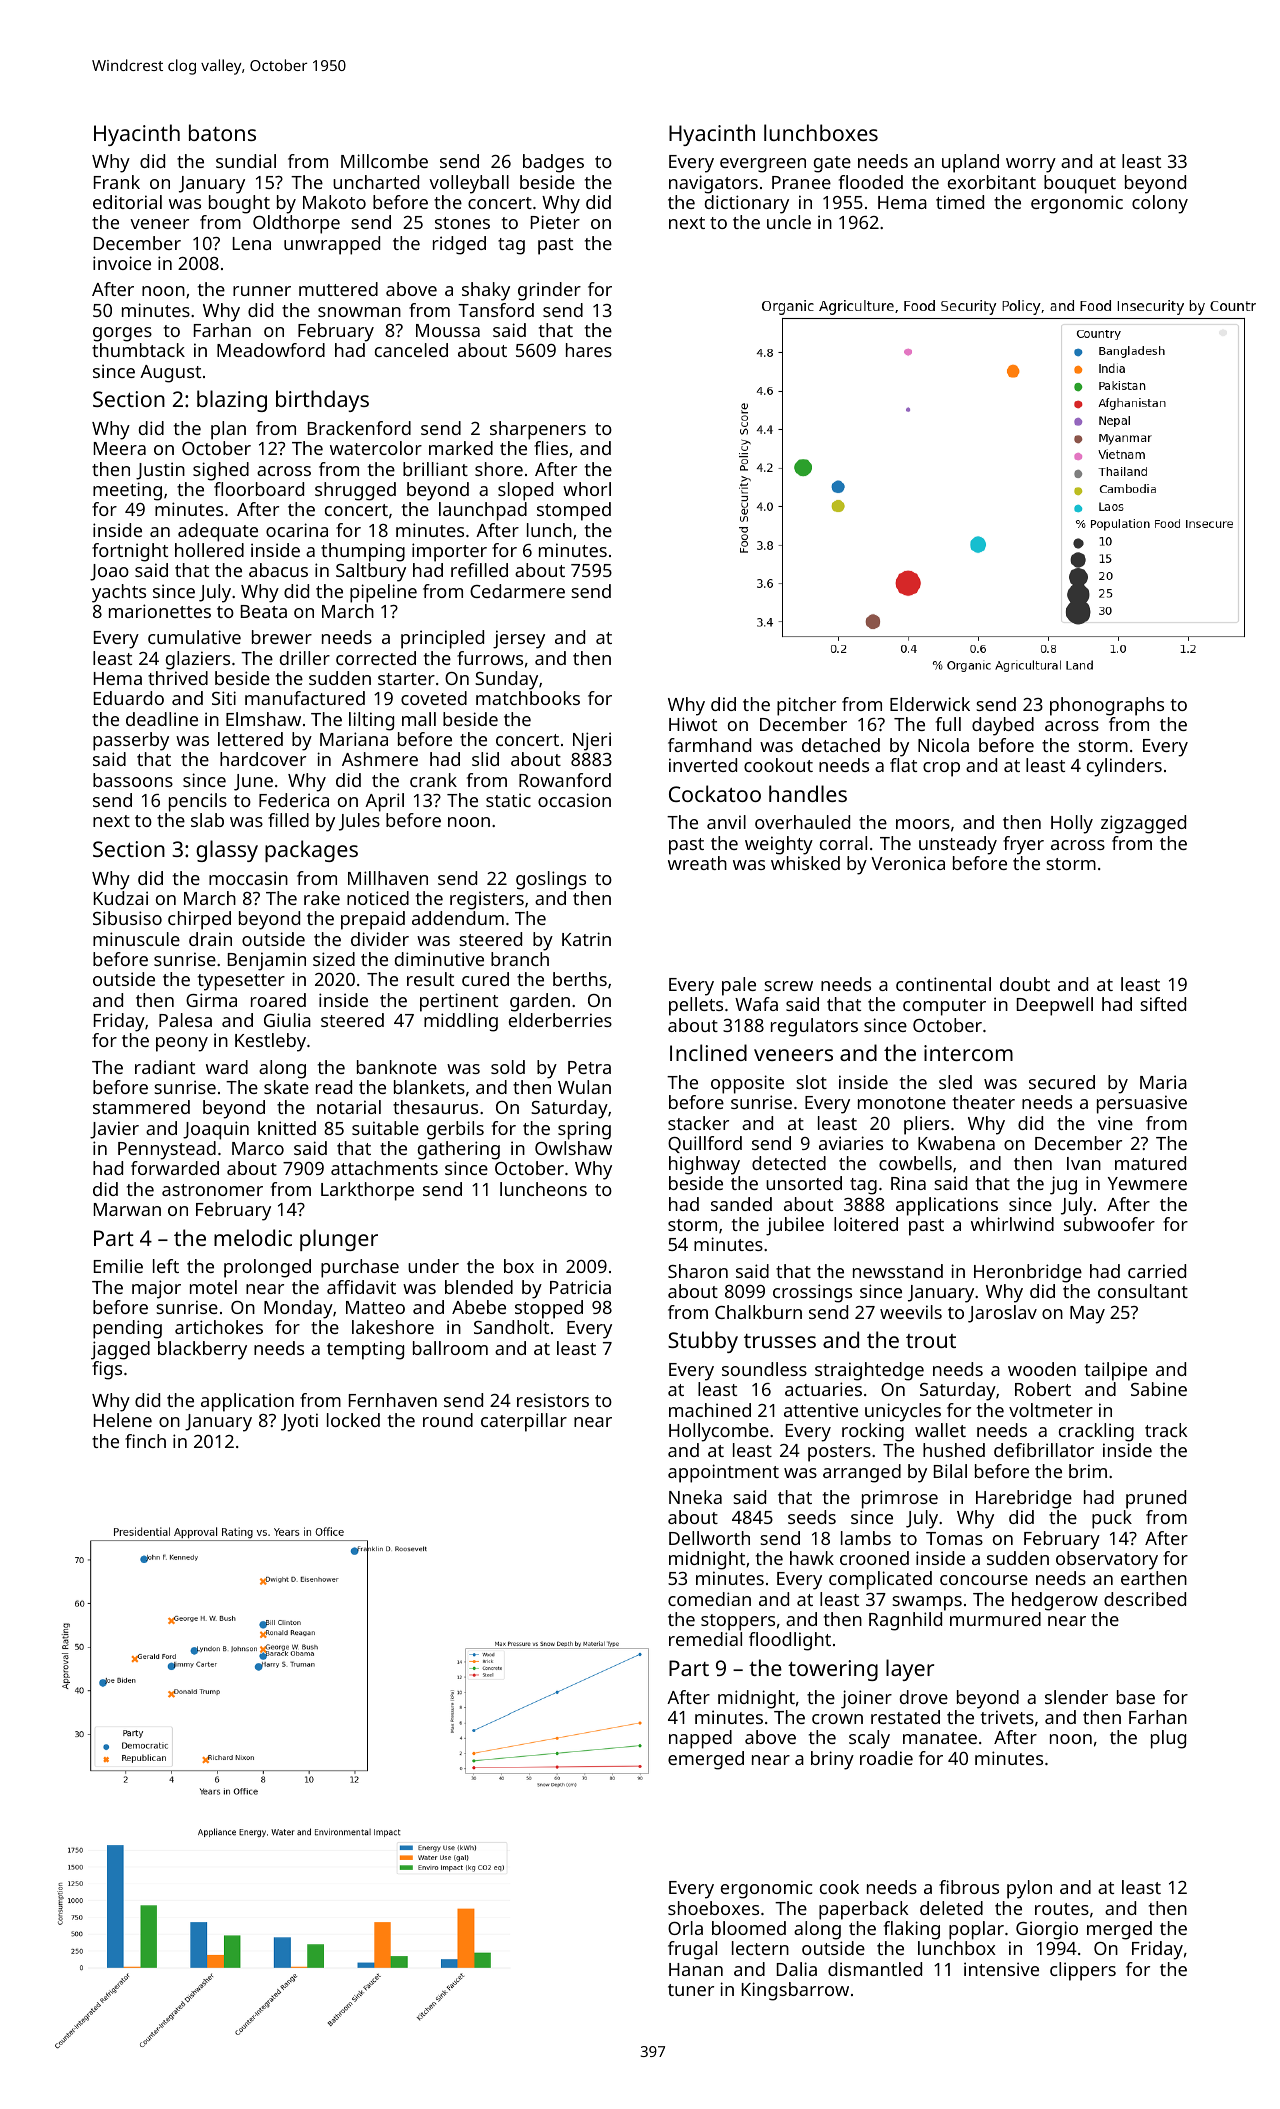  Describe the element at coordinates (1143, 824) in the image. I see `zigzagged` at that location.
